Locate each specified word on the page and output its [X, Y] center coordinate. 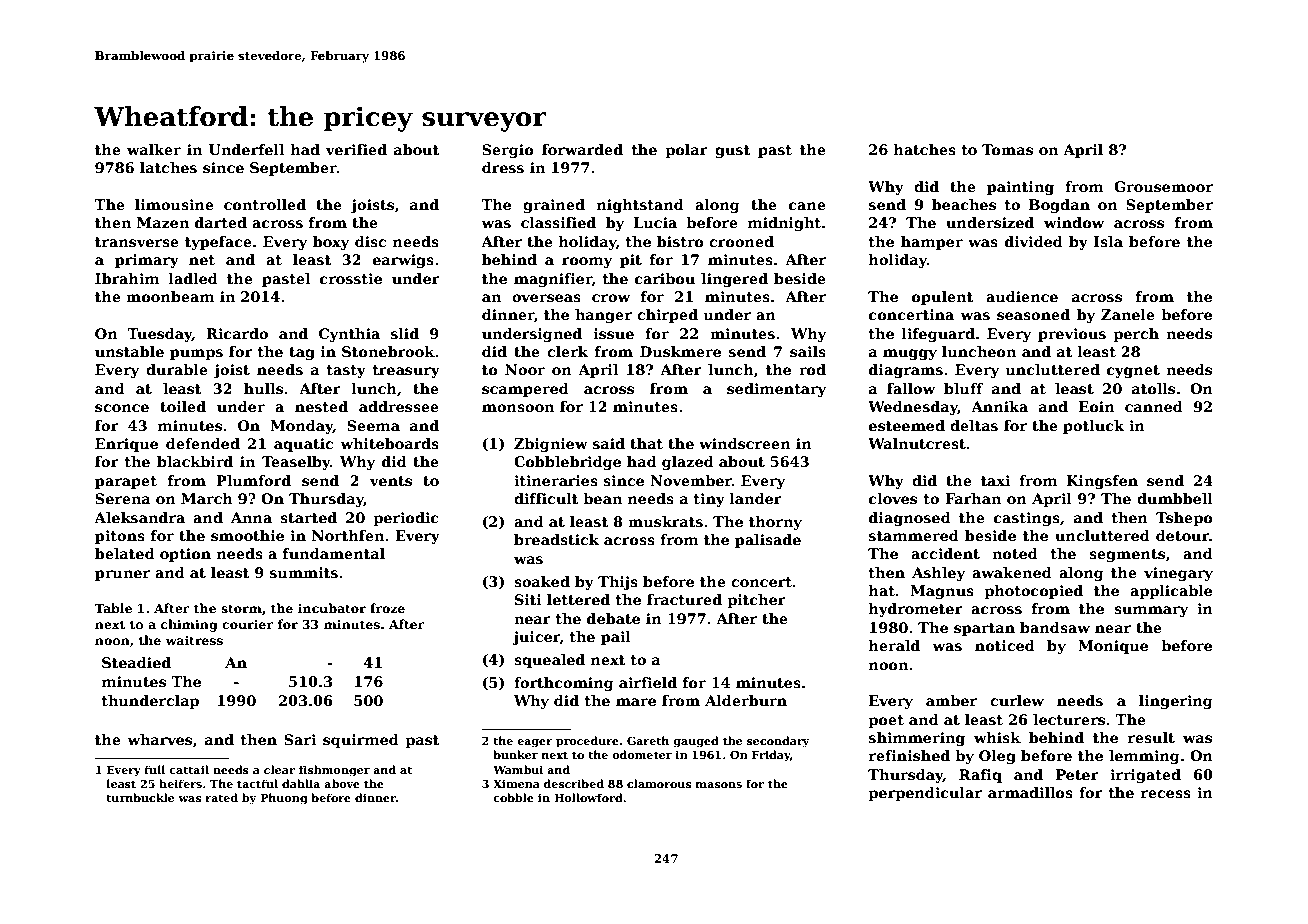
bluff [963, 388]
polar [686, 151]
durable [177, 369]
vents [391, 481]
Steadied [136, 662]
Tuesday [159, 335]
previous [1072, 335]
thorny [775, 523]
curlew [1017, 700]
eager [535, 743]
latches [168, 167]
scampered [525, 390]
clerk [567, 351]
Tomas [1007, 149]
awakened [1012, 572]
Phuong [284, 799]
